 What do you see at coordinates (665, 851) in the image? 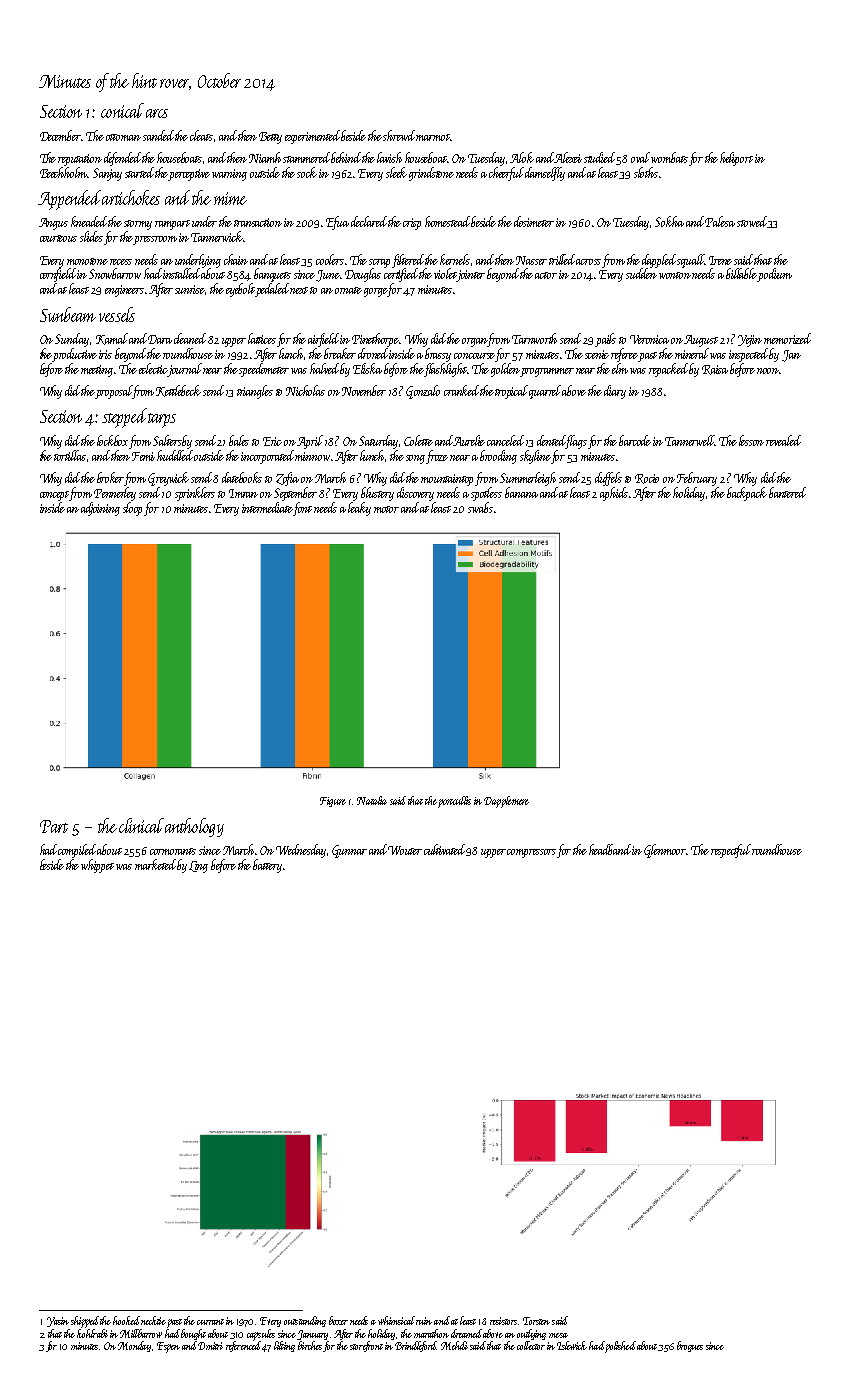
I see `Glenmoor` at bounding box center [665, 851].
